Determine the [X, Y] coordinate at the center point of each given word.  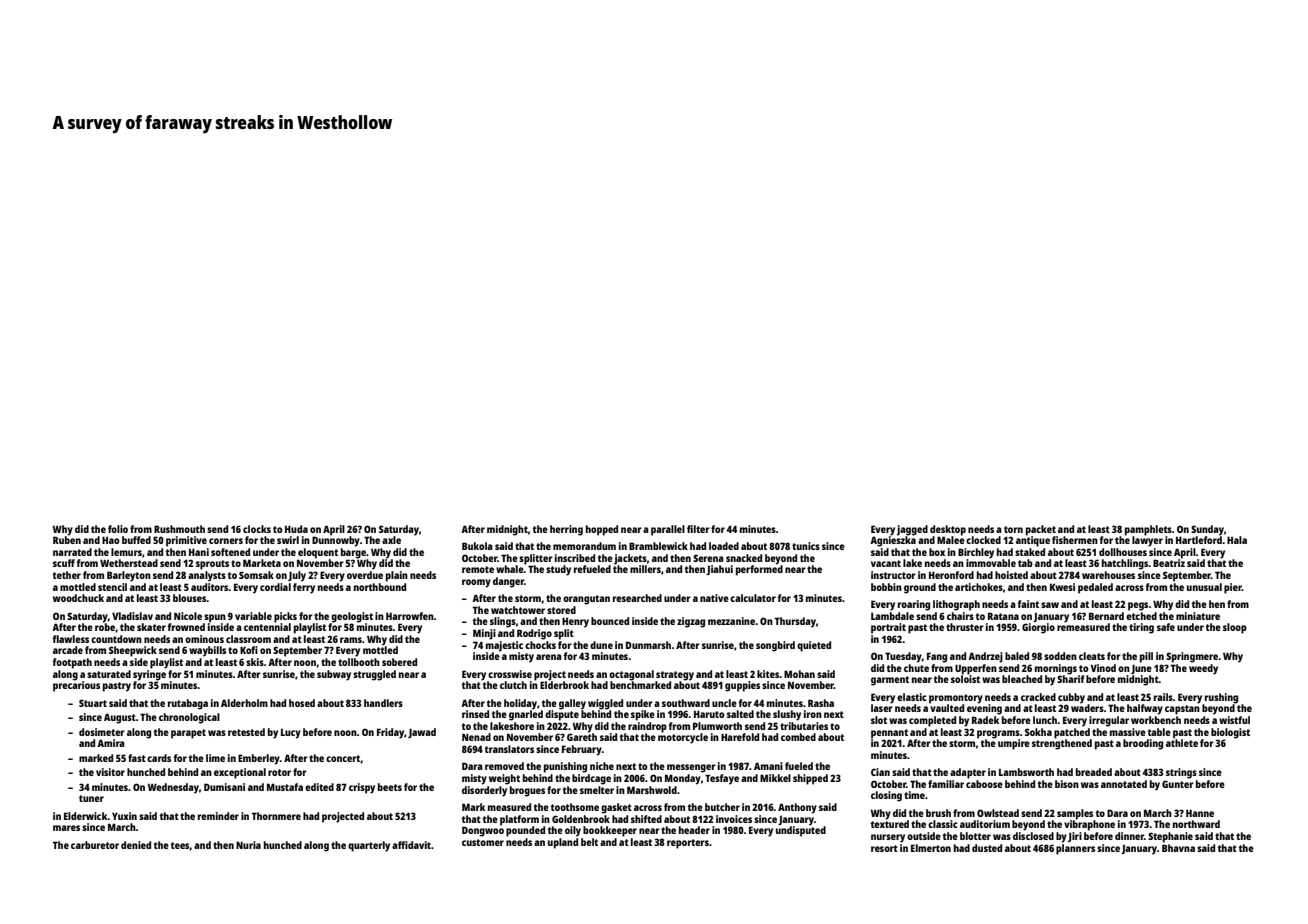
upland [563, 843]
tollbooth [359, 662]
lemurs [126, 552]
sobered [399, 662]
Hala [1237, 540]
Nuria [248, 845]
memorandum [584, 546]
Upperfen [976, 669]
